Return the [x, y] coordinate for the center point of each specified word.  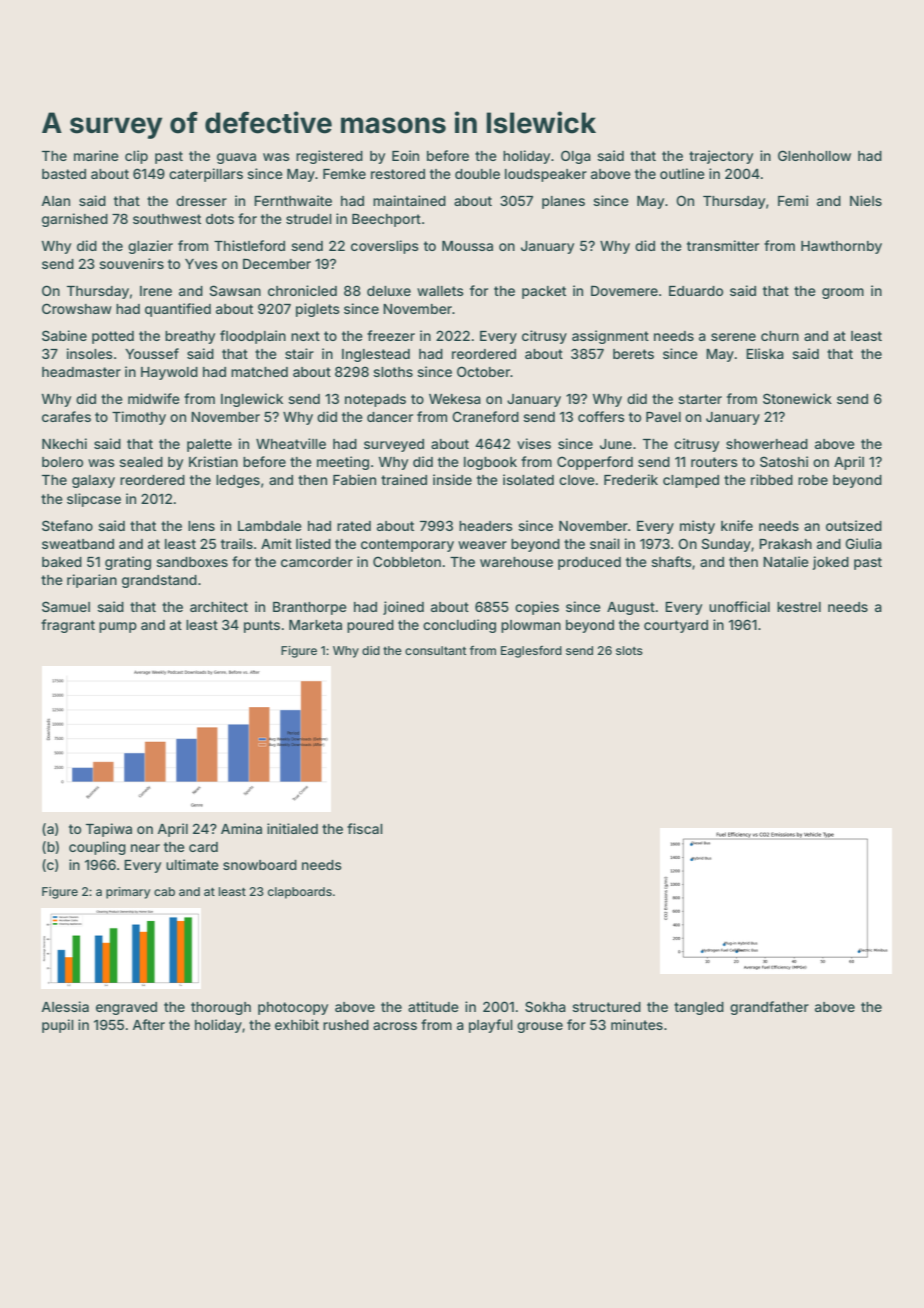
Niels [866, 200]
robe [813, 480]
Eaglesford [531, 652]
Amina [241, 828]
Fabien [354, 479]
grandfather [769, 1008]
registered [329, 157]
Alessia [65, 1006]
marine [96, 155]
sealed [141, 462]
